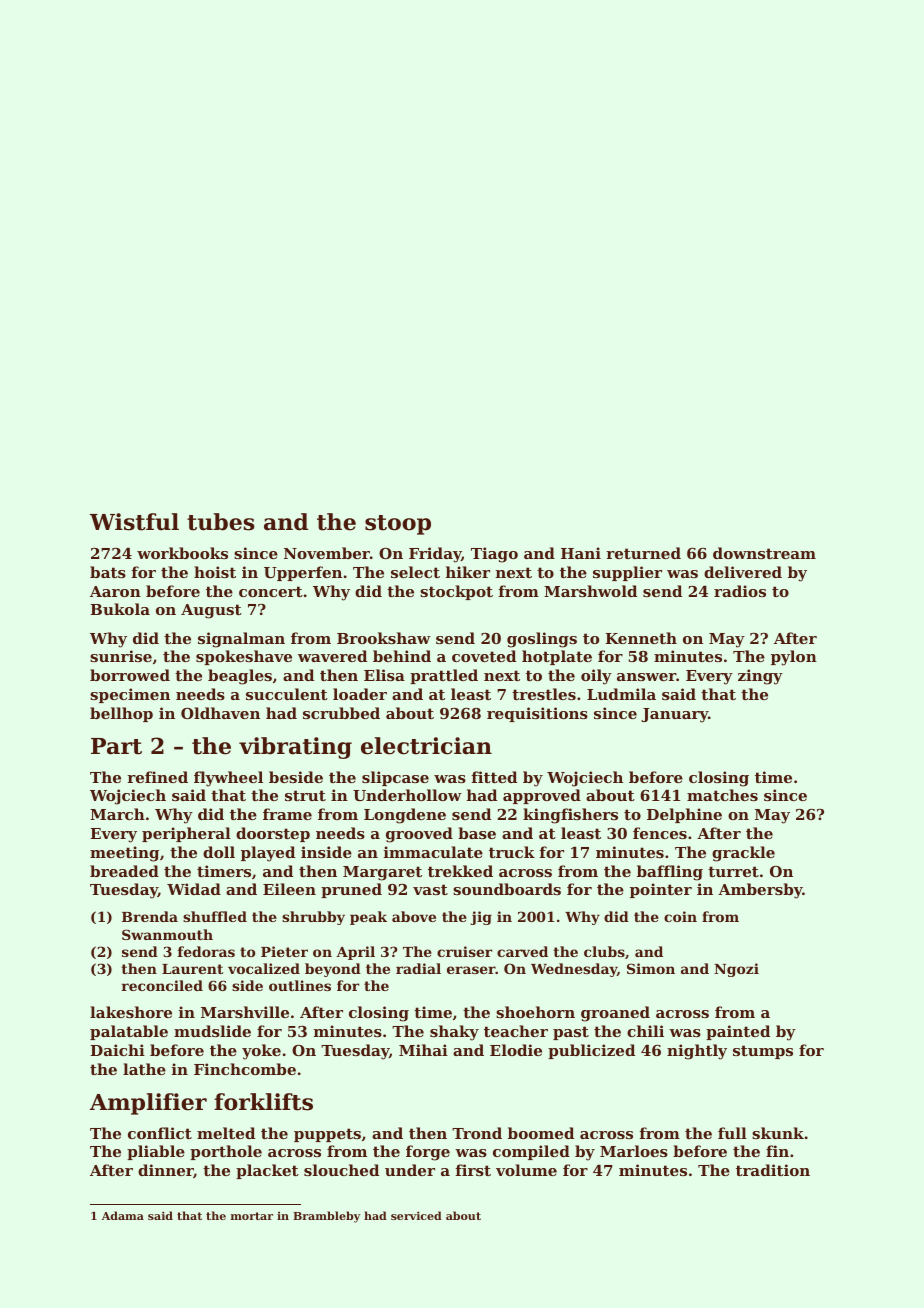 The height and width of the page is (1308, 924). I want to click on stumps, so click(763, 1052).
